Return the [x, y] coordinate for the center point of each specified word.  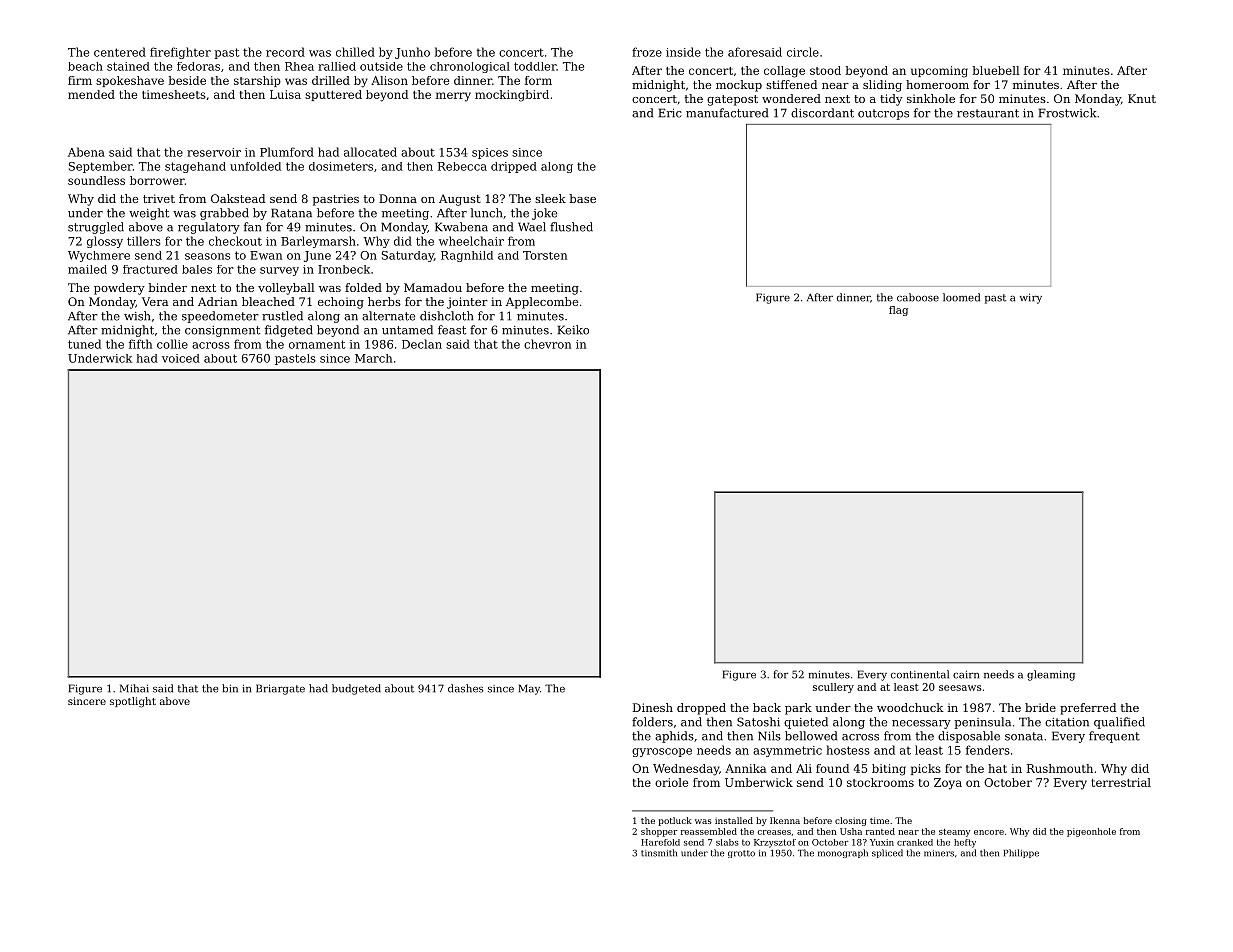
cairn [966, 674]
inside [683, 52]
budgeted [356, 689]
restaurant [988, 113]
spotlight [133, 702]
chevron [547, 344]
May [529, 689]
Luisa [285, 94]
